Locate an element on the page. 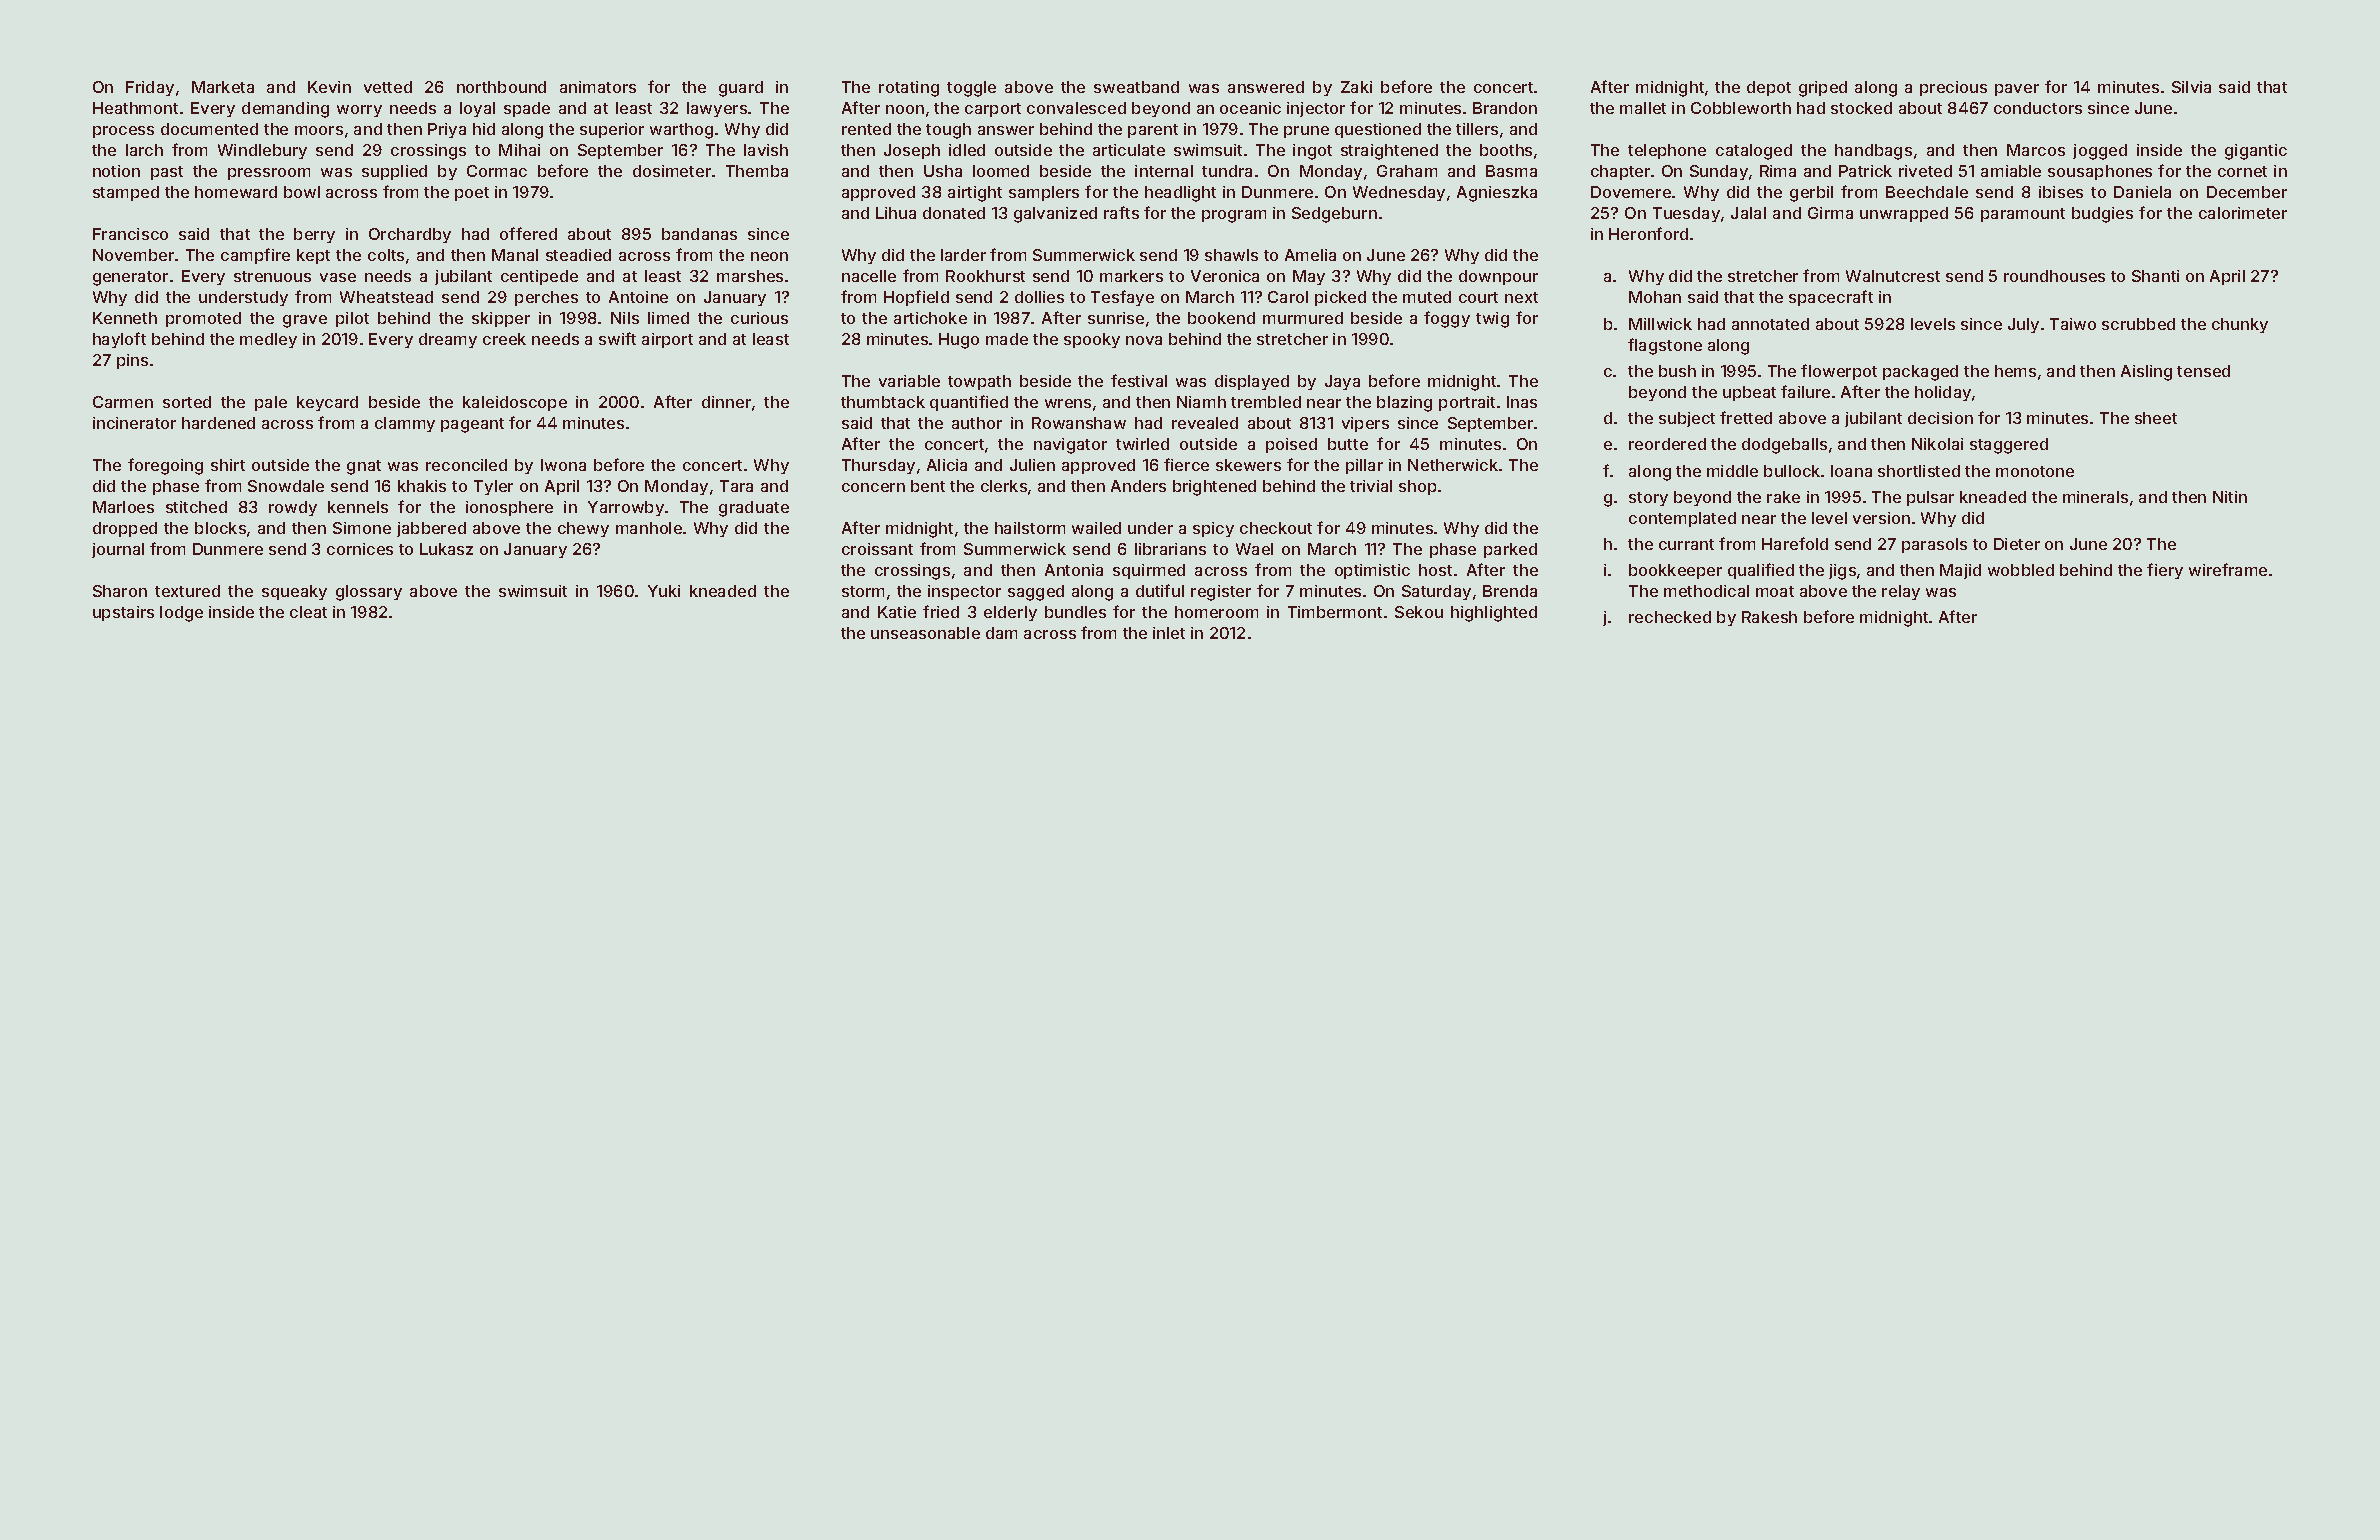 The width and height of the document is (2380, 1540). loyal is located at coordinates (477, 109).
